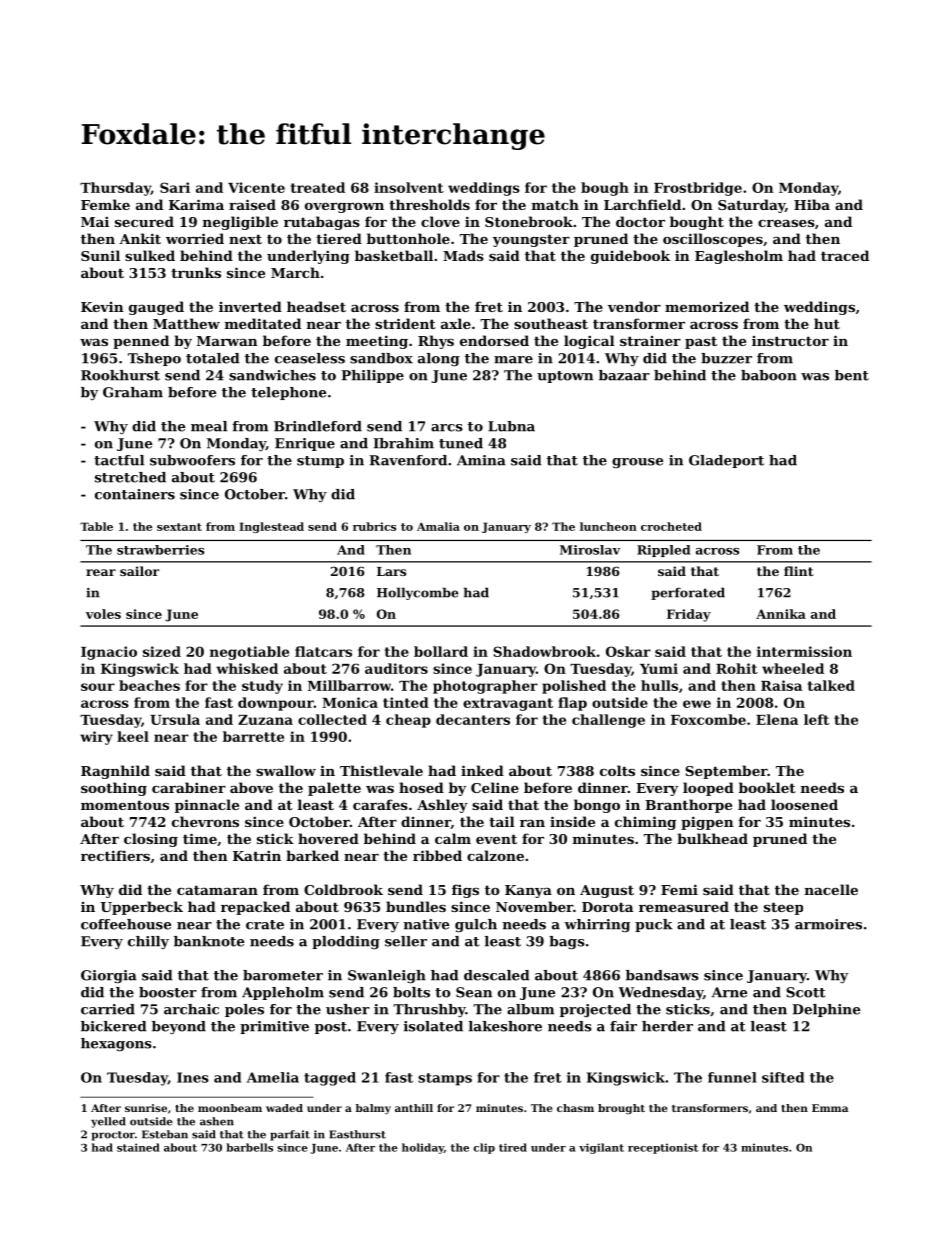  Describe the element at coordinates (175, 187) in the image. I see `Sari` at that location.
